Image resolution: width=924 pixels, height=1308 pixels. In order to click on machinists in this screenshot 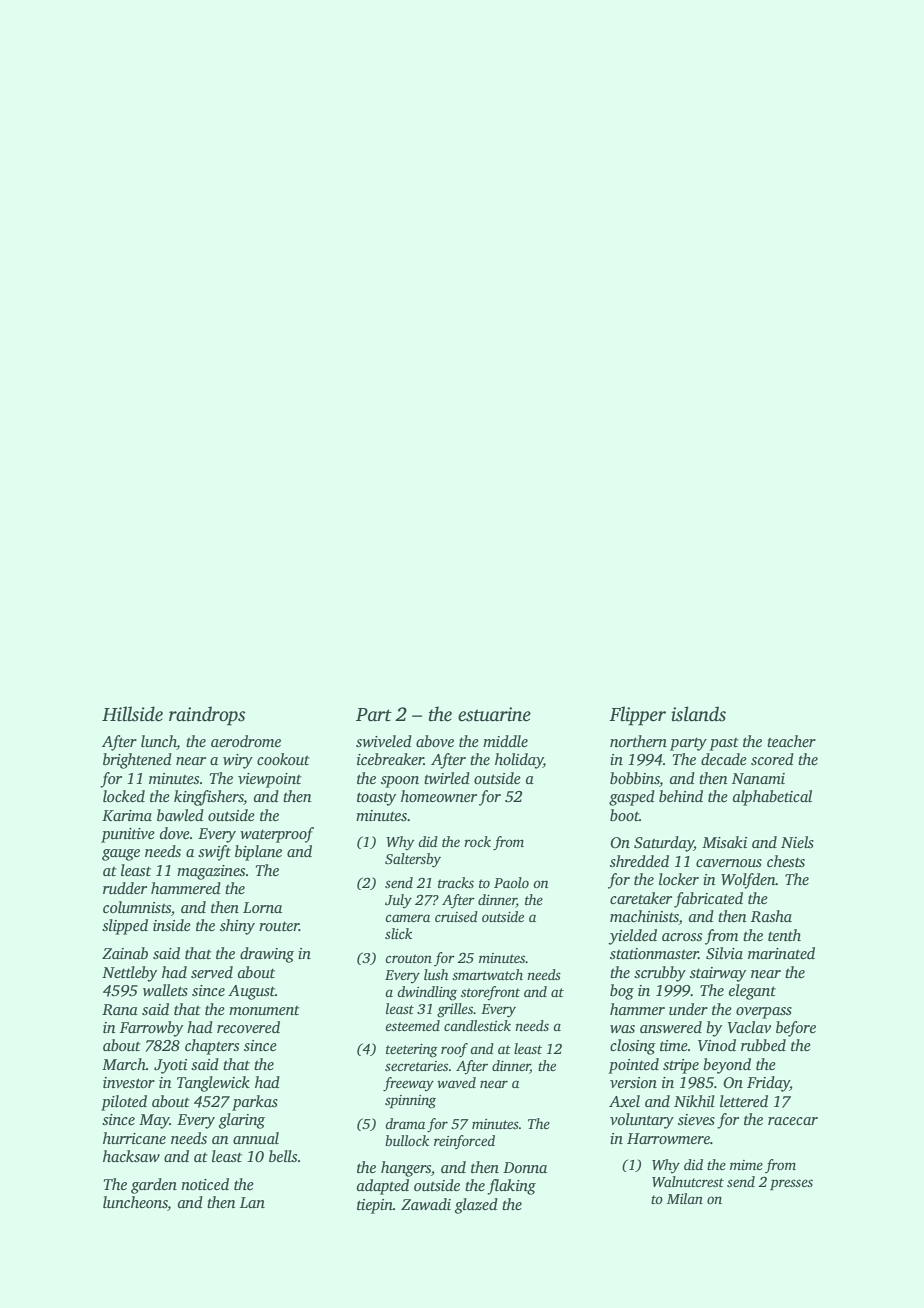, I will do `click(644, 917)`.
